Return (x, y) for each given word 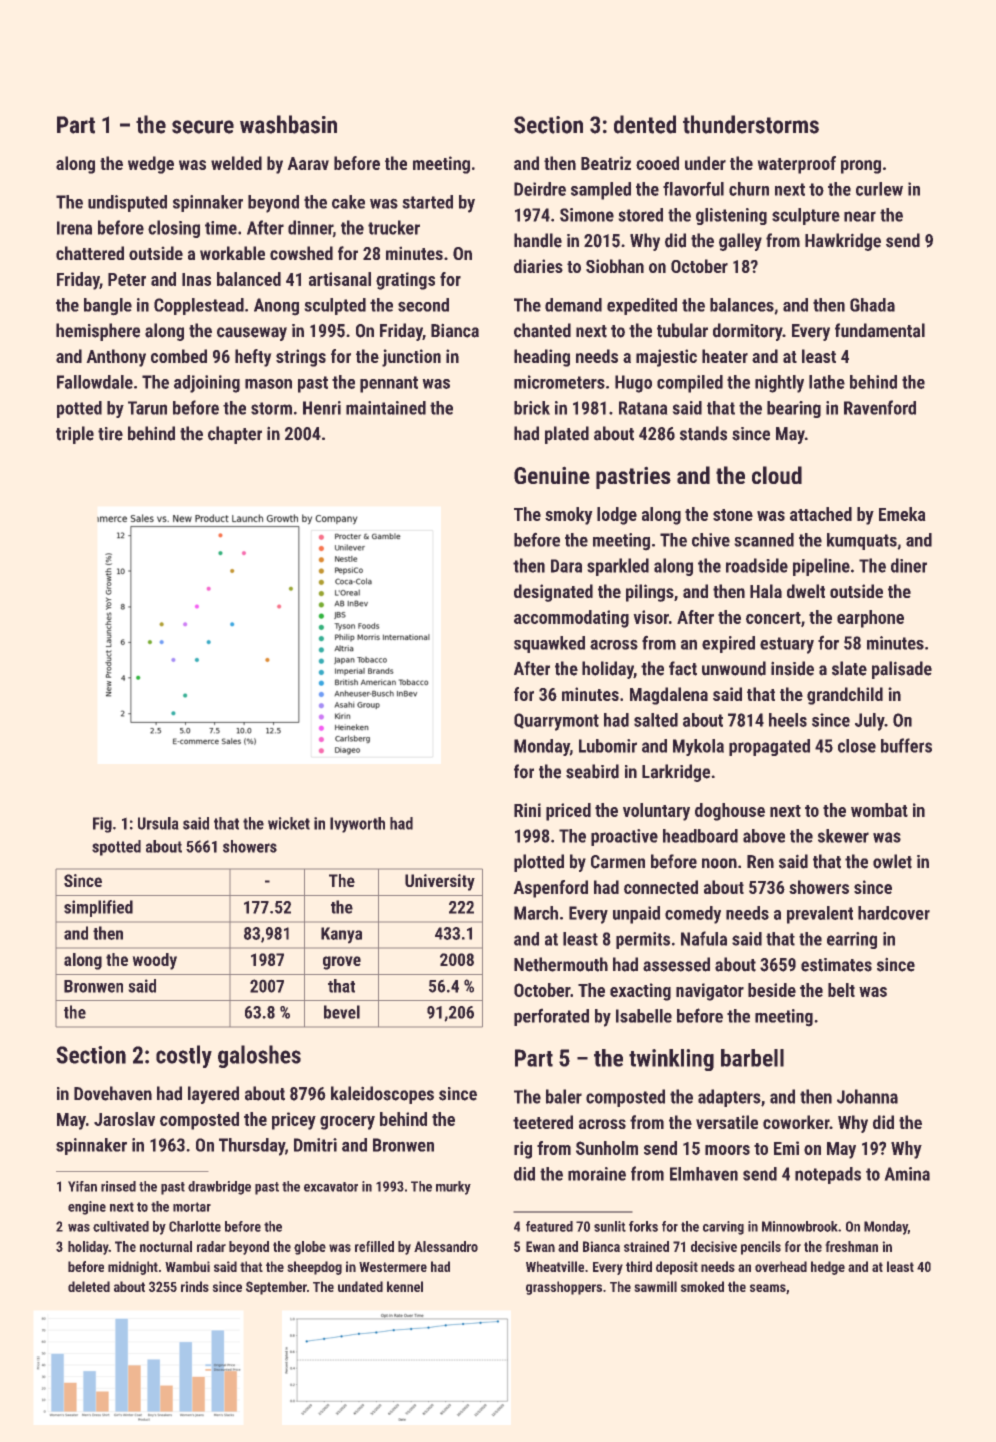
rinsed (118, 1186)
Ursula (158, 823)
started (428, 202)
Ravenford (880, 407)
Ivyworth (357, 825)
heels (788, 720)
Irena (74, 228)
